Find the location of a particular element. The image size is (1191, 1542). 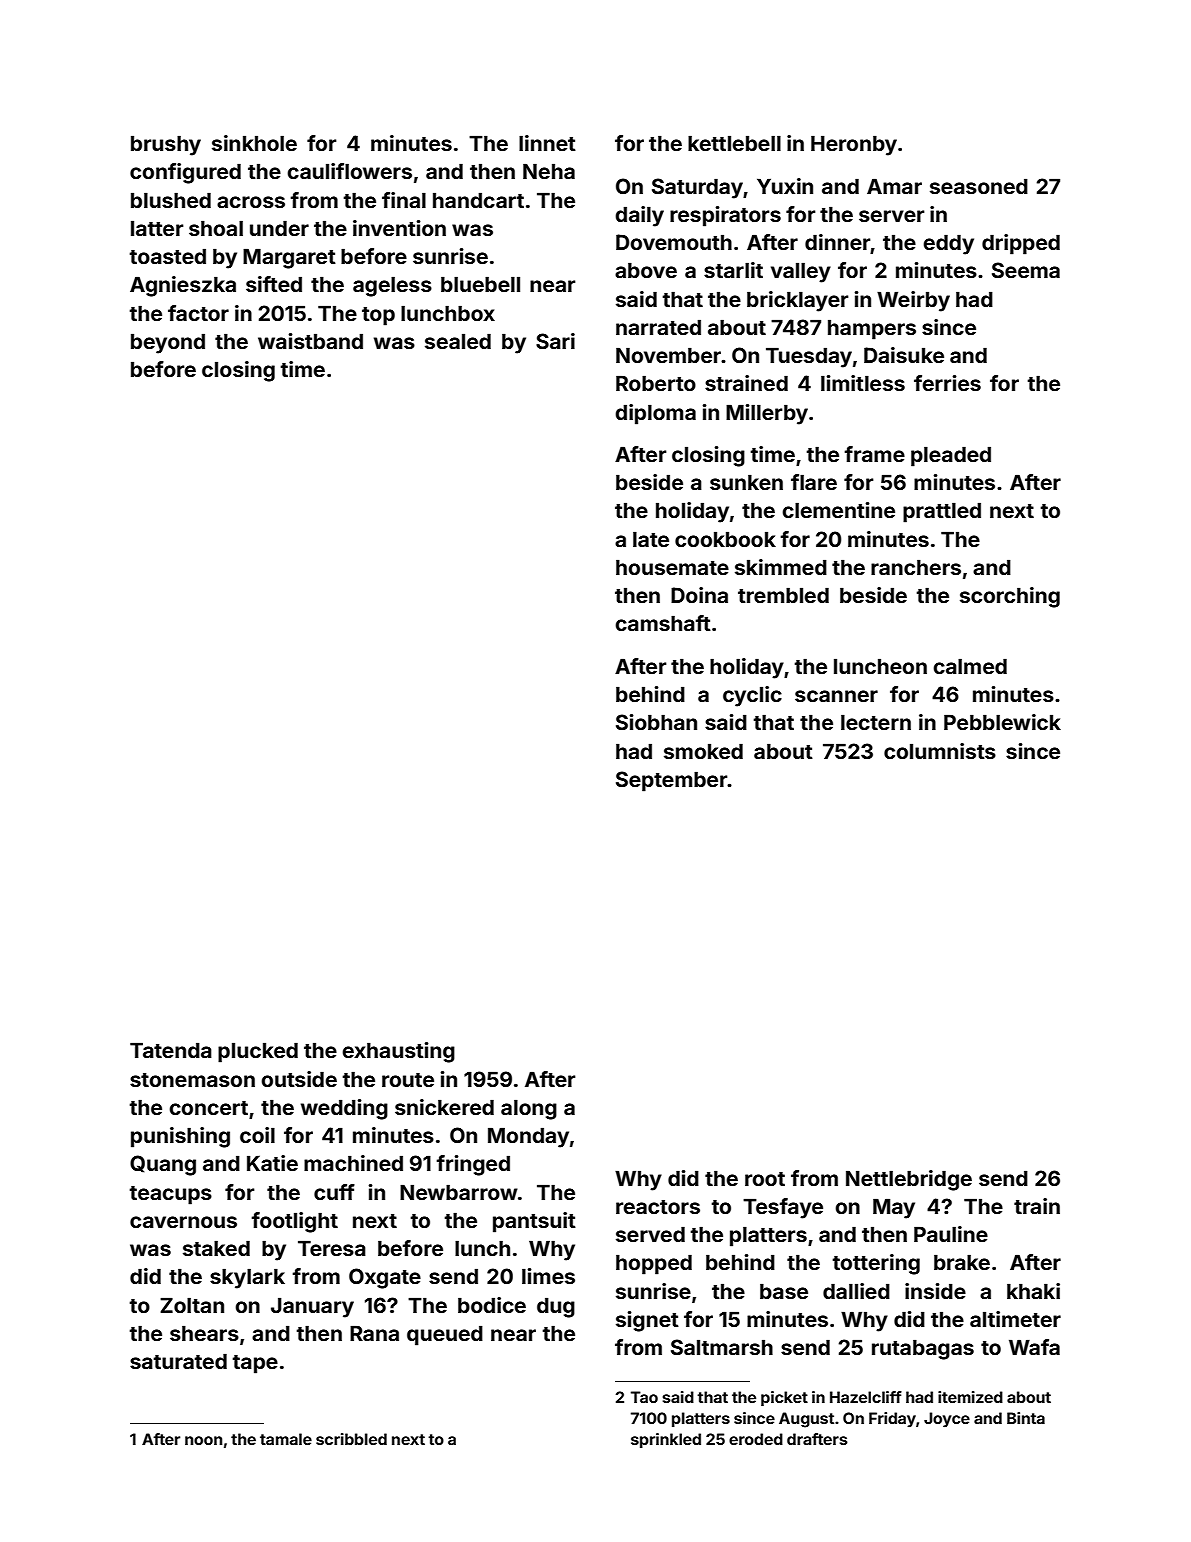

ferries is located at coordinates (947, 383).
